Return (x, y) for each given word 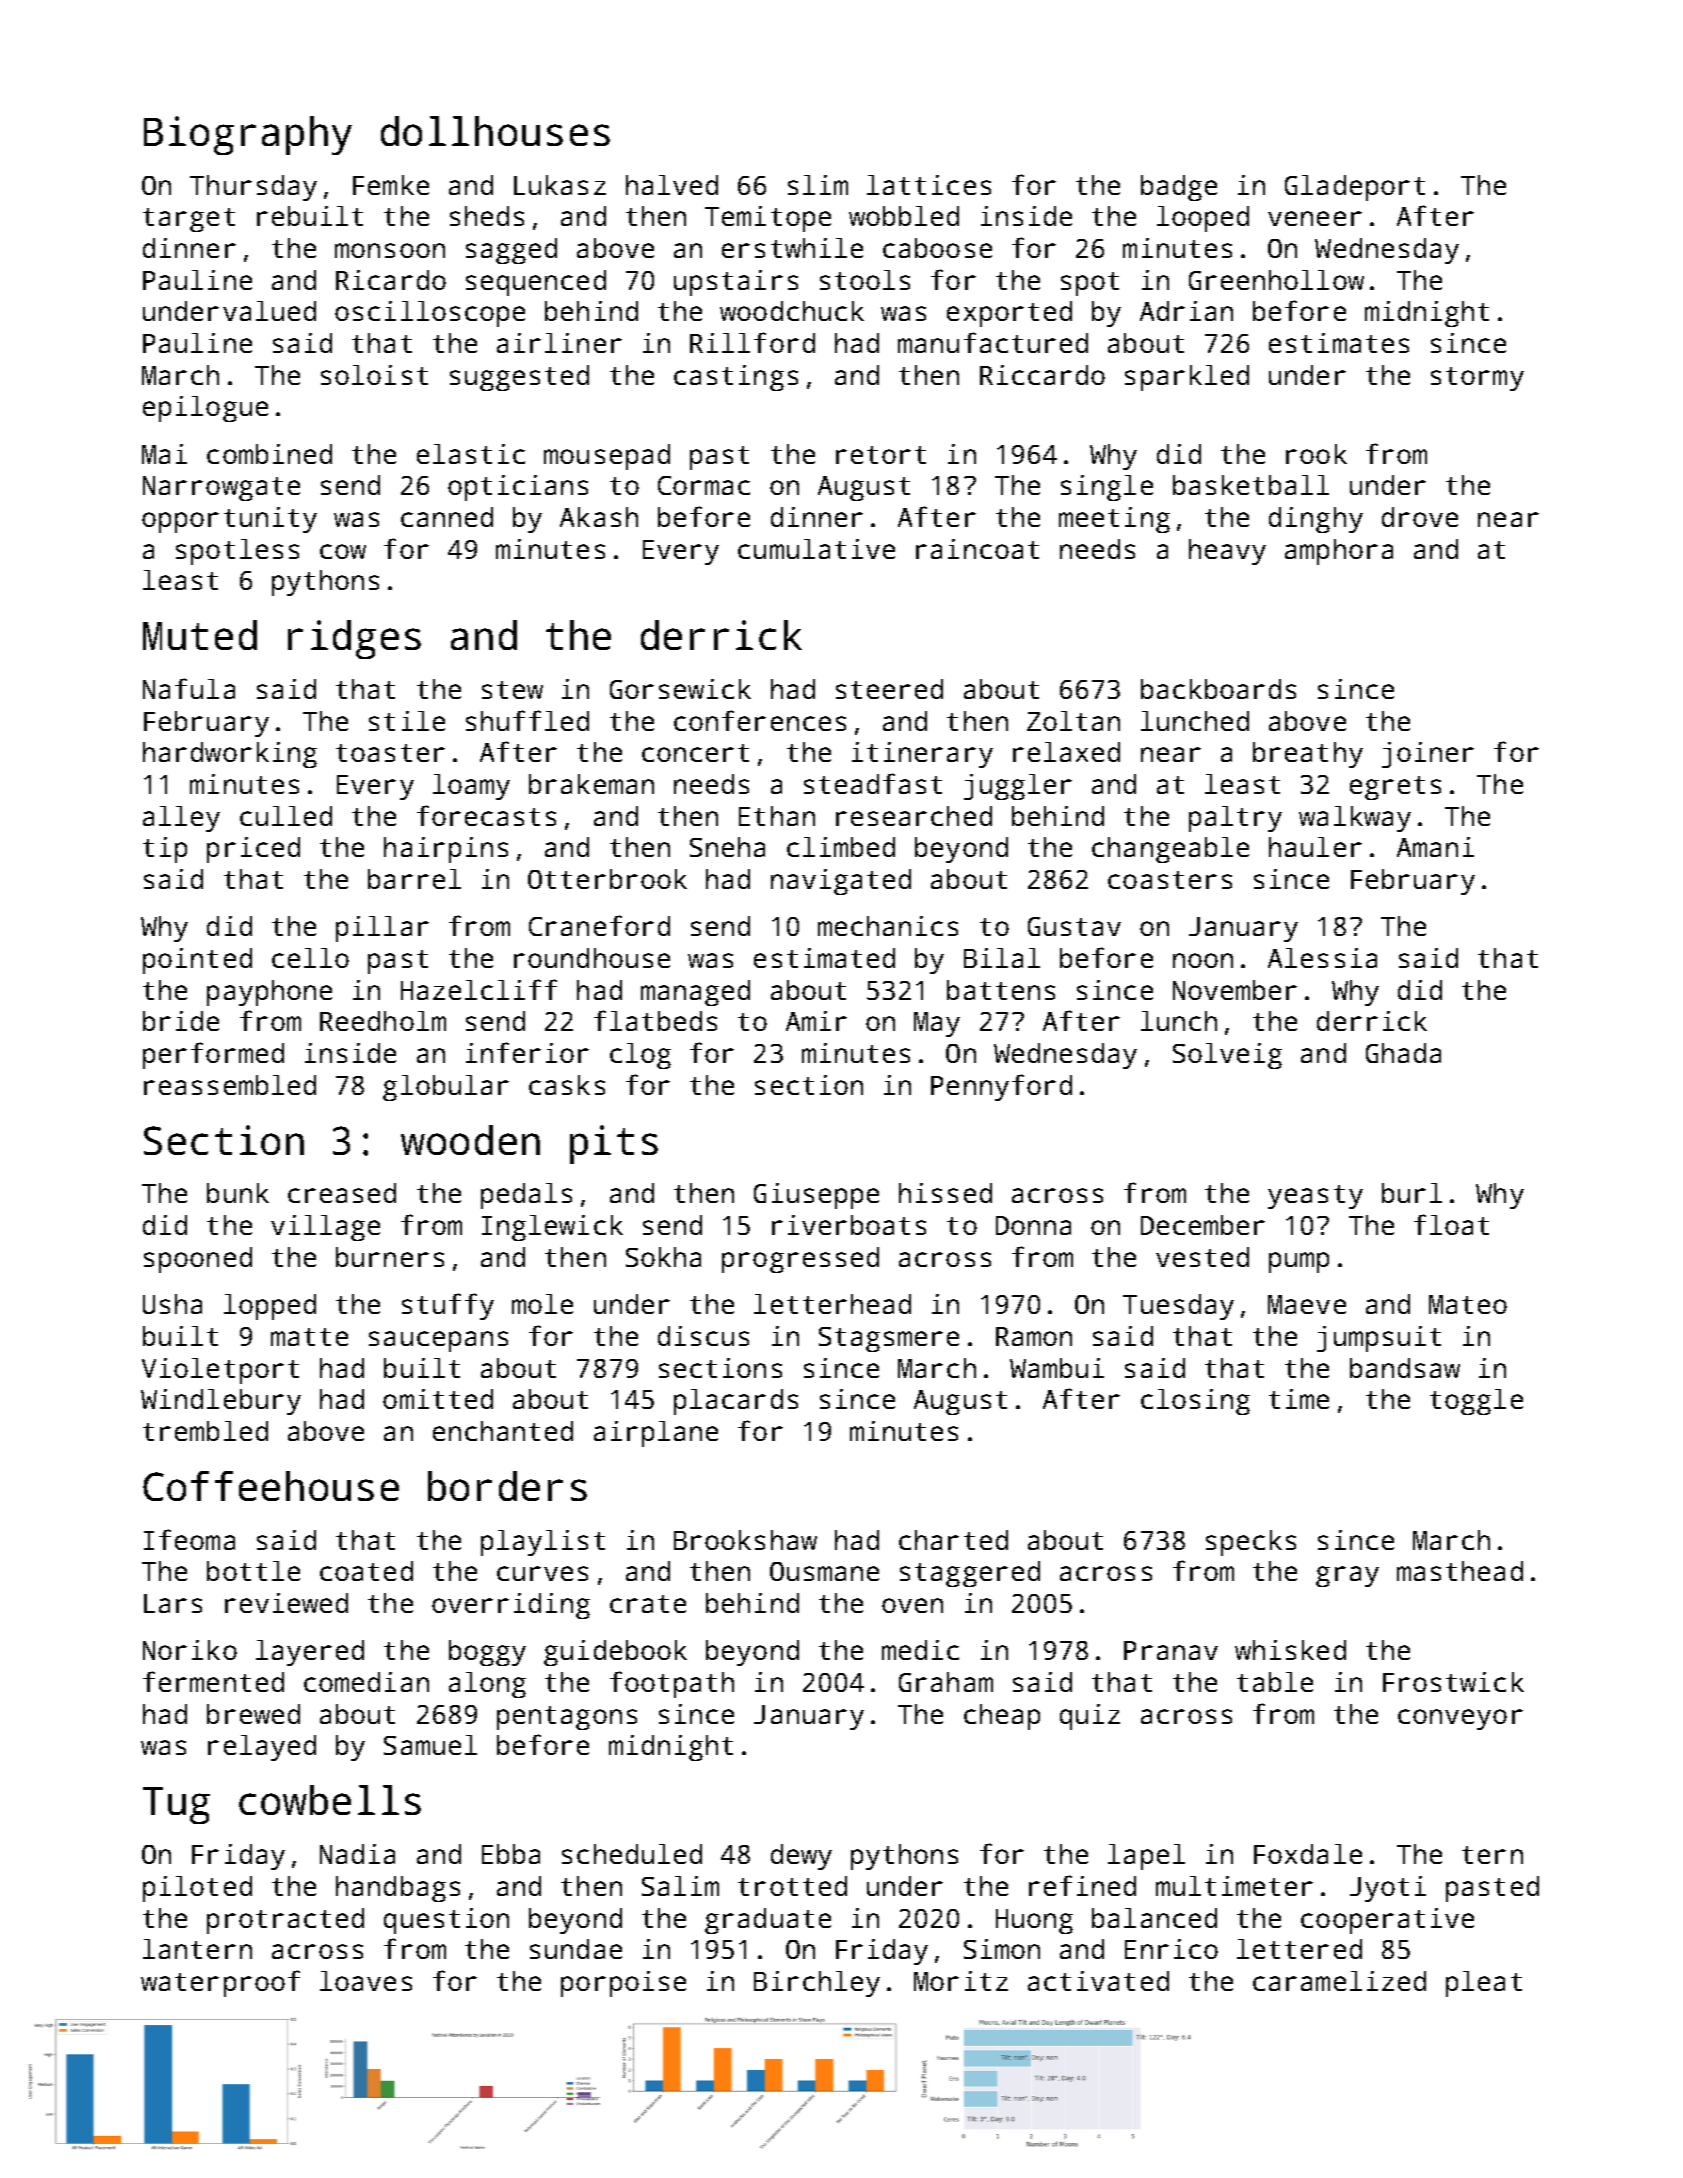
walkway (1355, 819)
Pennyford (1001, 1087)
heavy (1227, 552)
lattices (929, 185)
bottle (253, 1571)
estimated (824, 958)
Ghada (1403, 1053)
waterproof (220, 1983)
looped (1203, 219)
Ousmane (824, 1571)
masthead (1460, 1571)
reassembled (230, 1085)
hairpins (446, 850)
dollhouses (495, 131)
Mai (164, 454)
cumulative (816, 549)
